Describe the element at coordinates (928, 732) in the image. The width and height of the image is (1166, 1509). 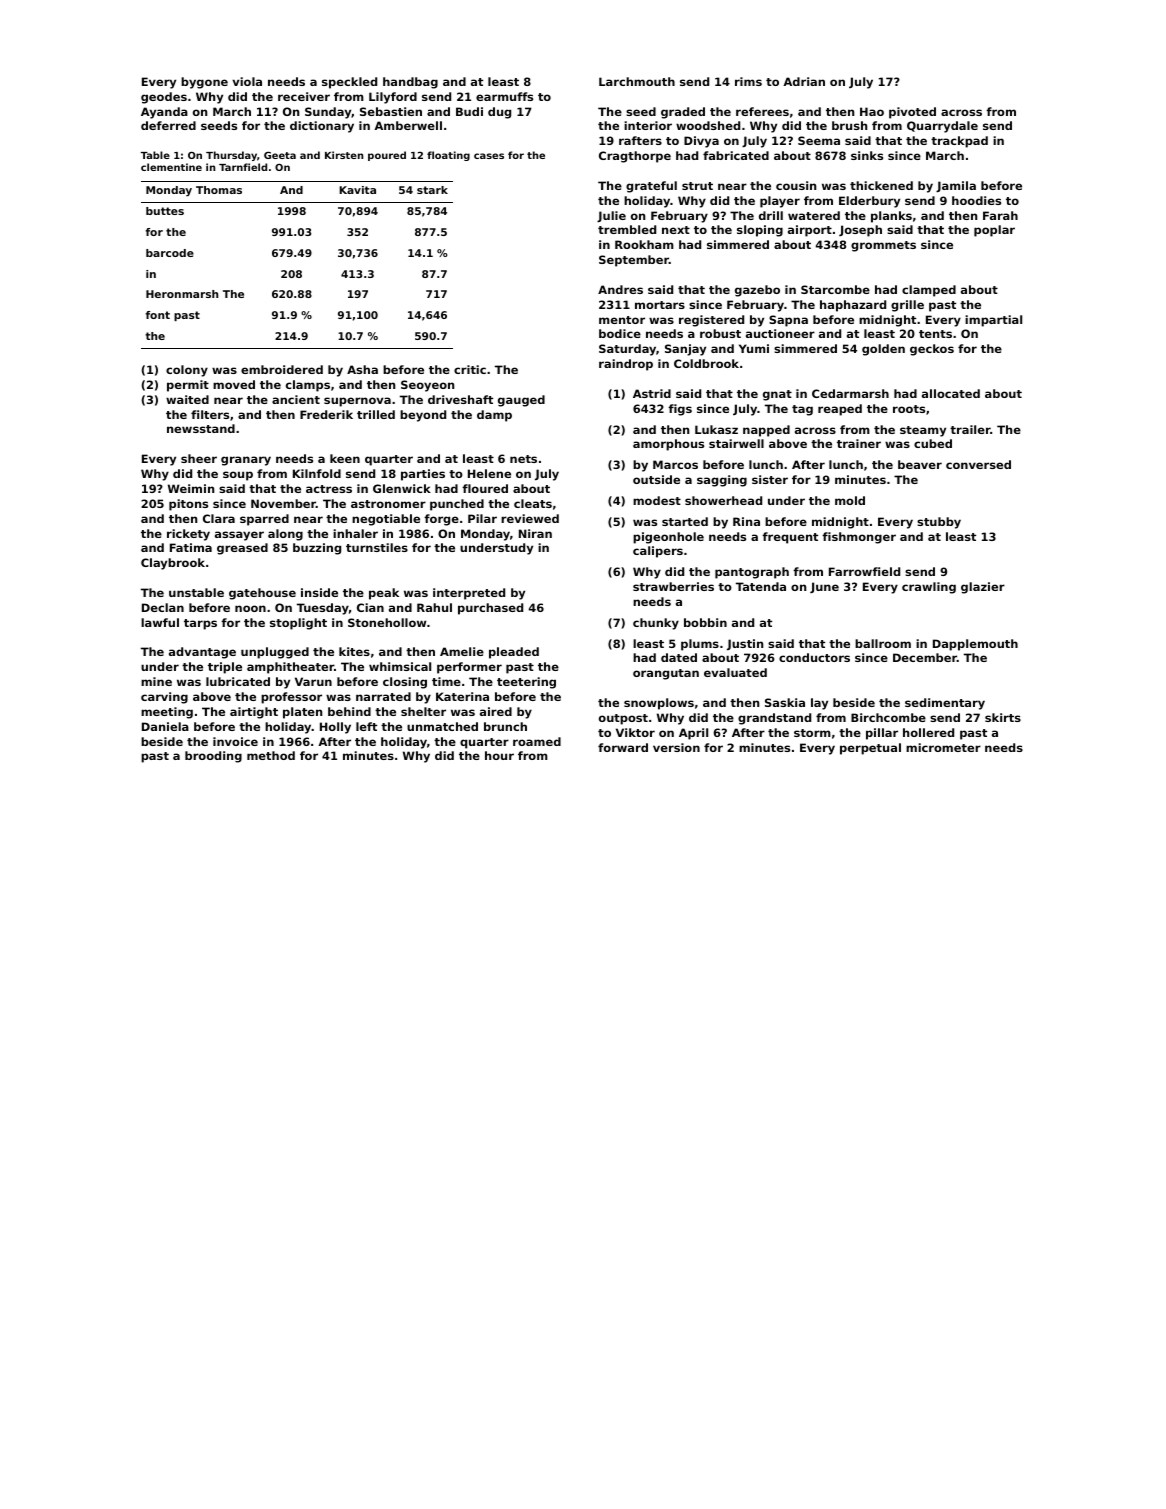
I see `hollered` at that location.
